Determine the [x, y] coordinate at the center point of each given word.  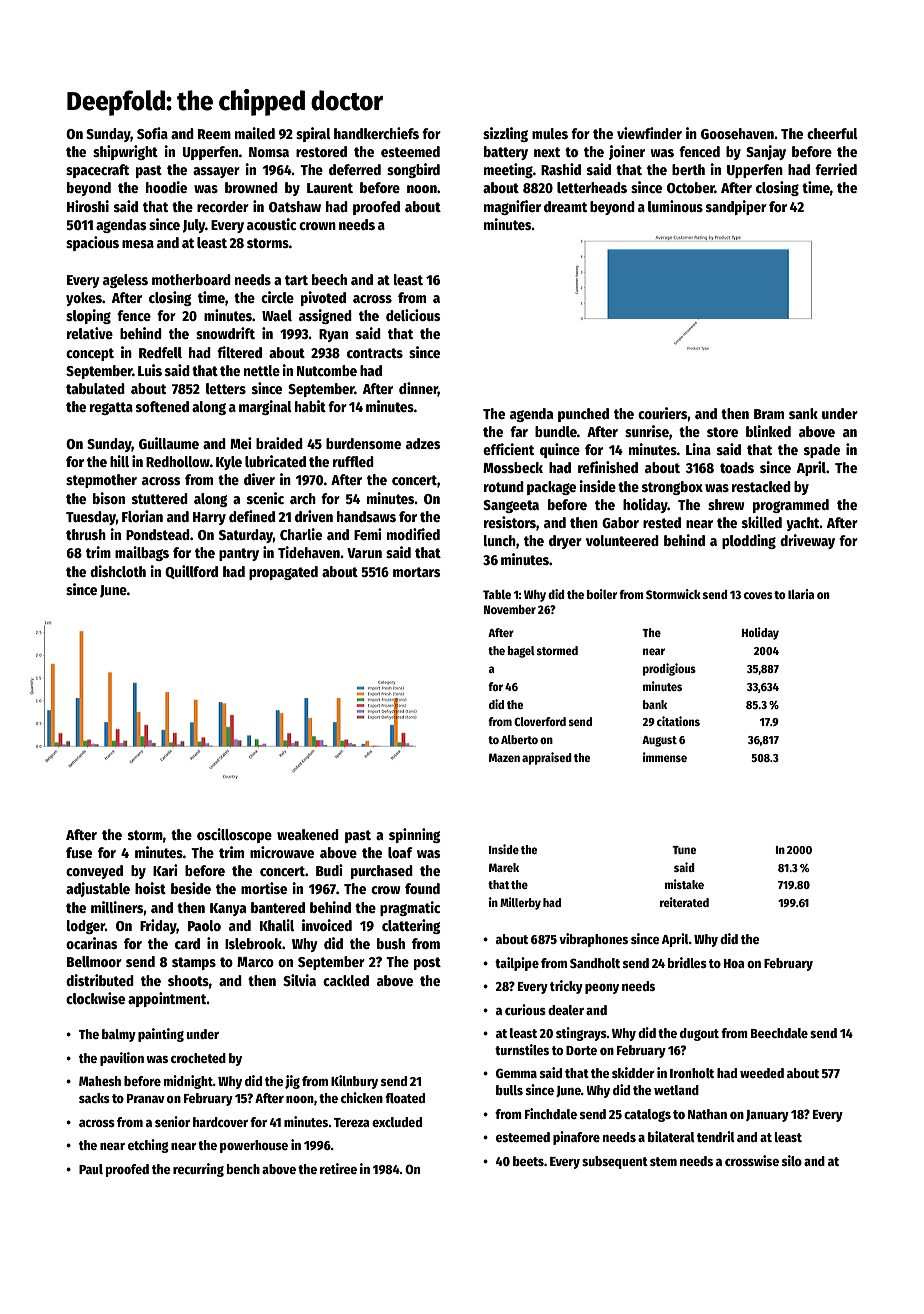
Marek [504, 867]
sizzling [505, 134]
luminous [675, 206]
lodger [86, 927]
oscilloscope [234, 835]
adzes [423, 443]
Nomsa [269, 152]
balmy [119, 1035]
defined [252, 516]
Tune [684, 850]
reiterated [684, 902]
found [422, 888]
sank [803, 413]
